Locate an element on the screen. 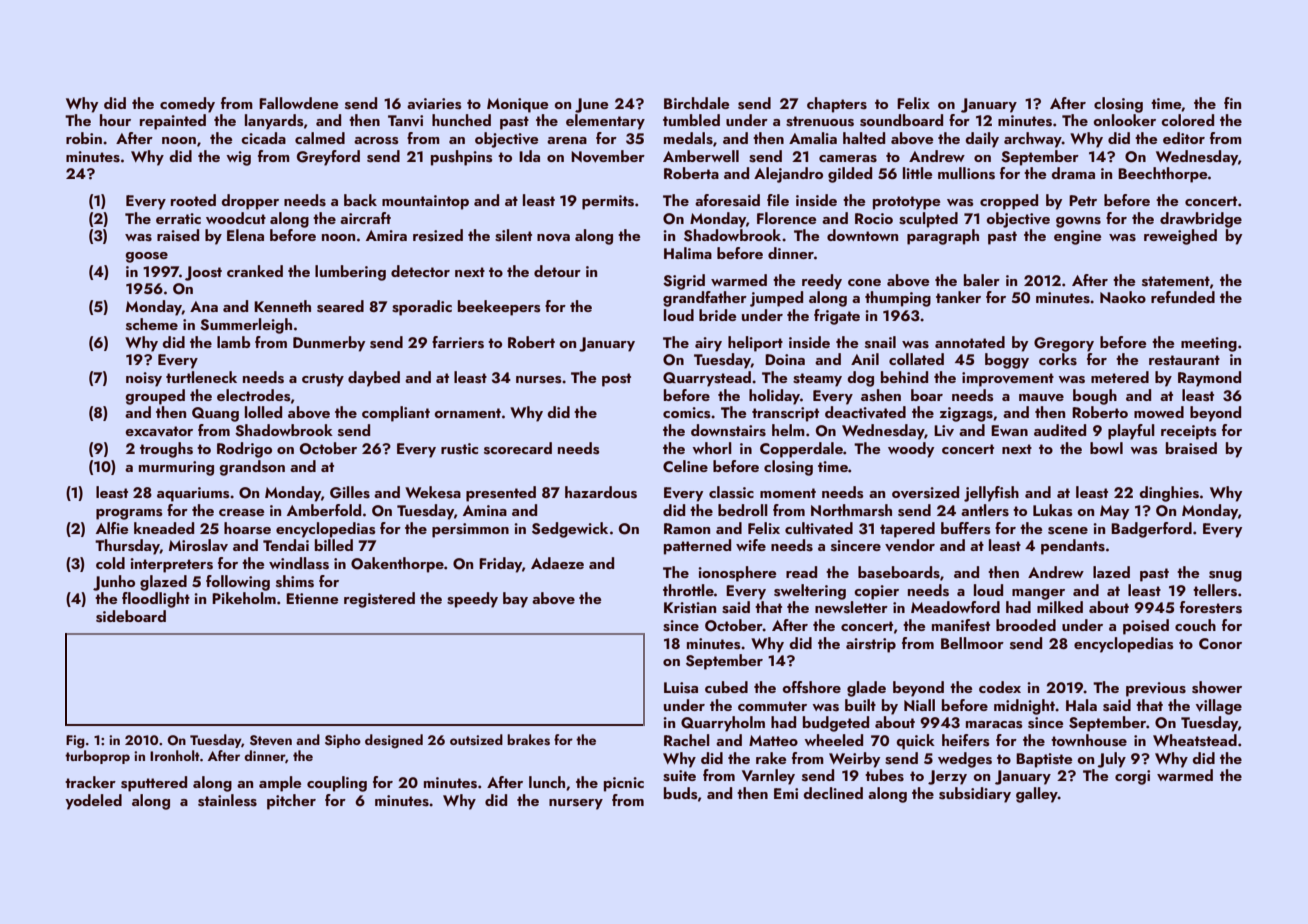 The width and height of the screenshot is (1308, 924). file is located at coordinates (778, 200).
